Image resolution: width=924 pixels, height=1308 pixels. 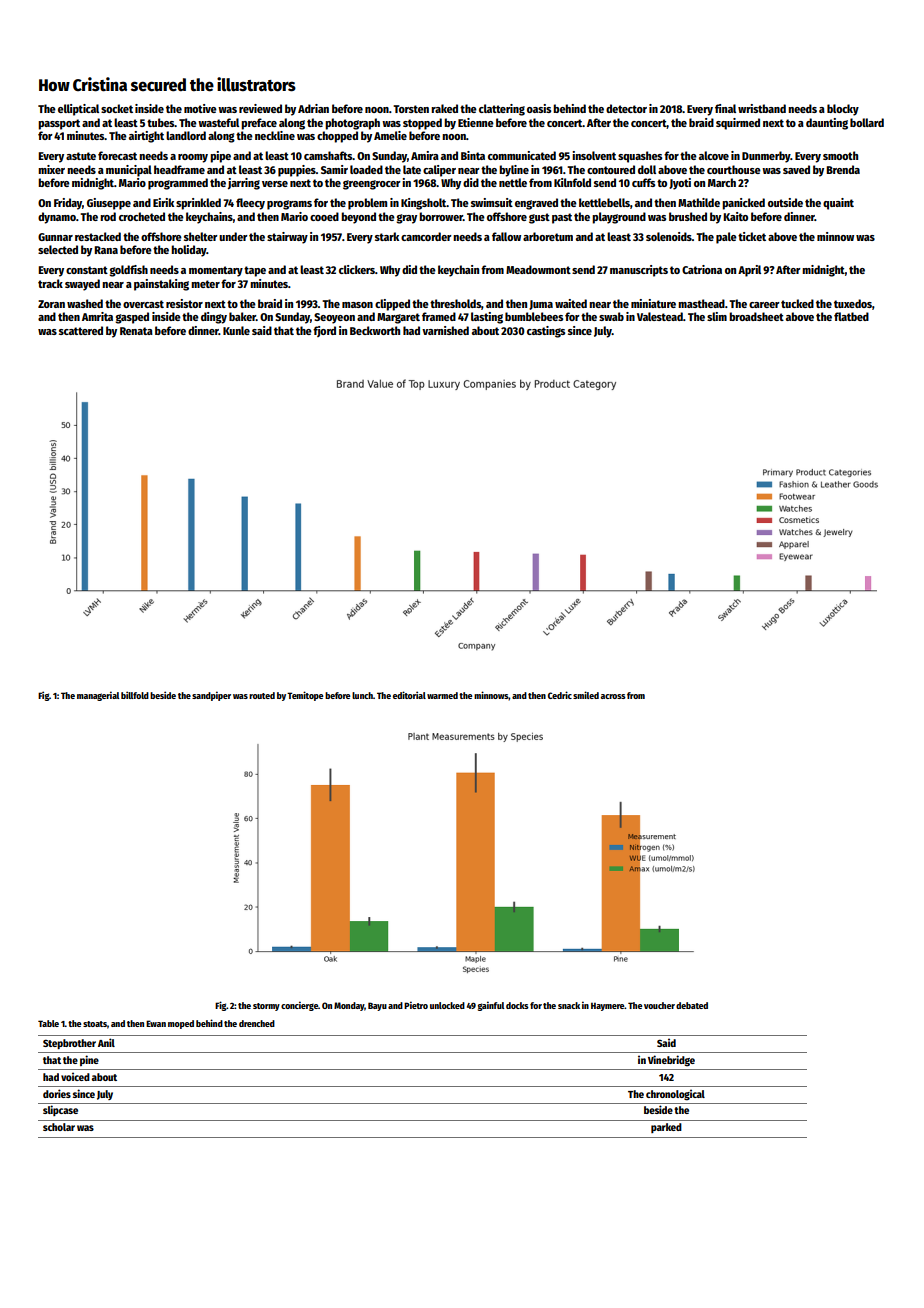 I want to click on scholar, so click(x=59, y=1127).
